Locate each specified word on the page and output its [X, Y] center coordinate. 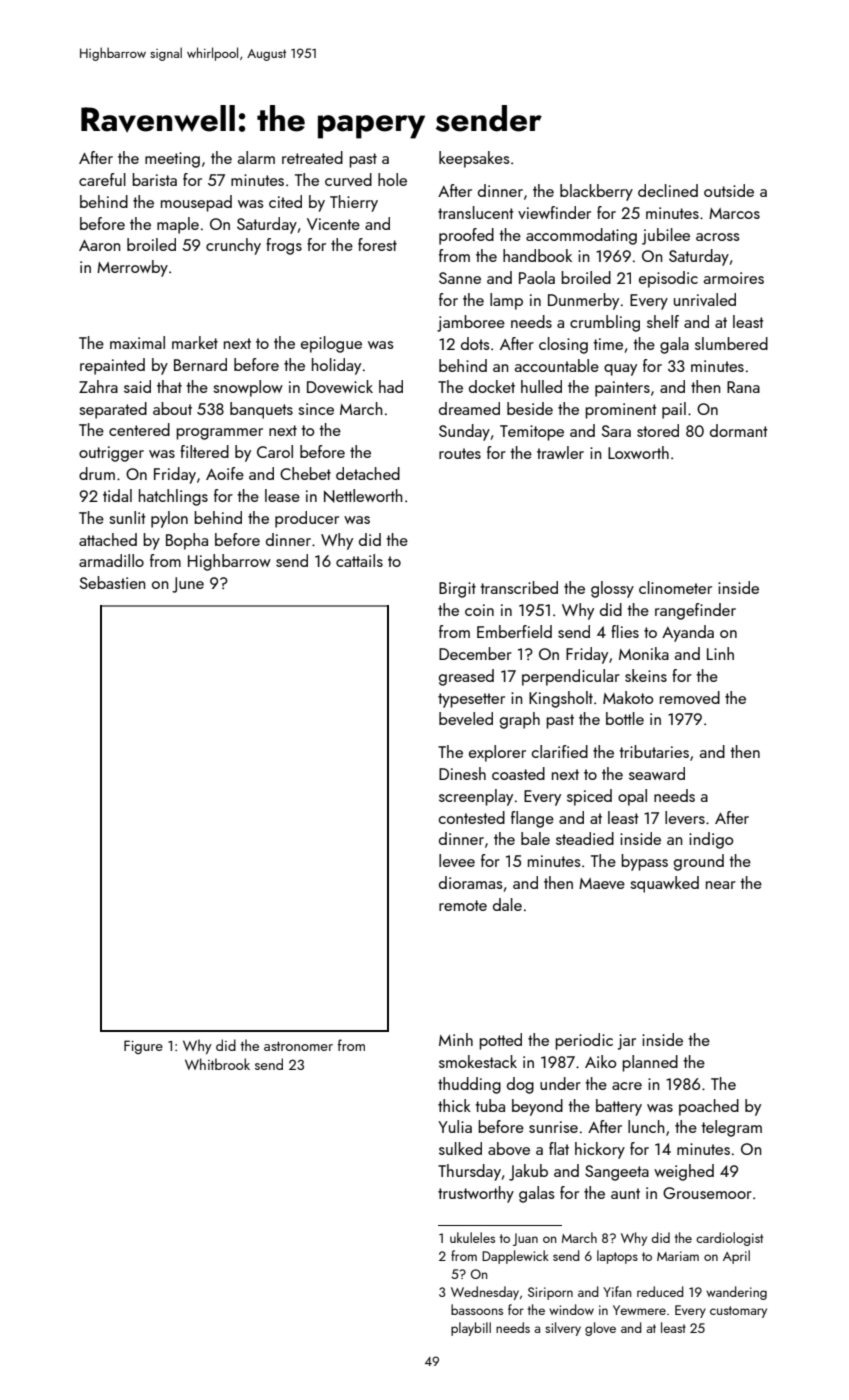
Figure [143, 1047]
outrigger [111, 454]
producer [307, 519]
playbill [471, 1329]
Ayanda [688, 633]
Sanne [460, 278]
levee [457, 860]
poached [709, 1107]
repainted [112, 366]
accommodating [581, 236]
